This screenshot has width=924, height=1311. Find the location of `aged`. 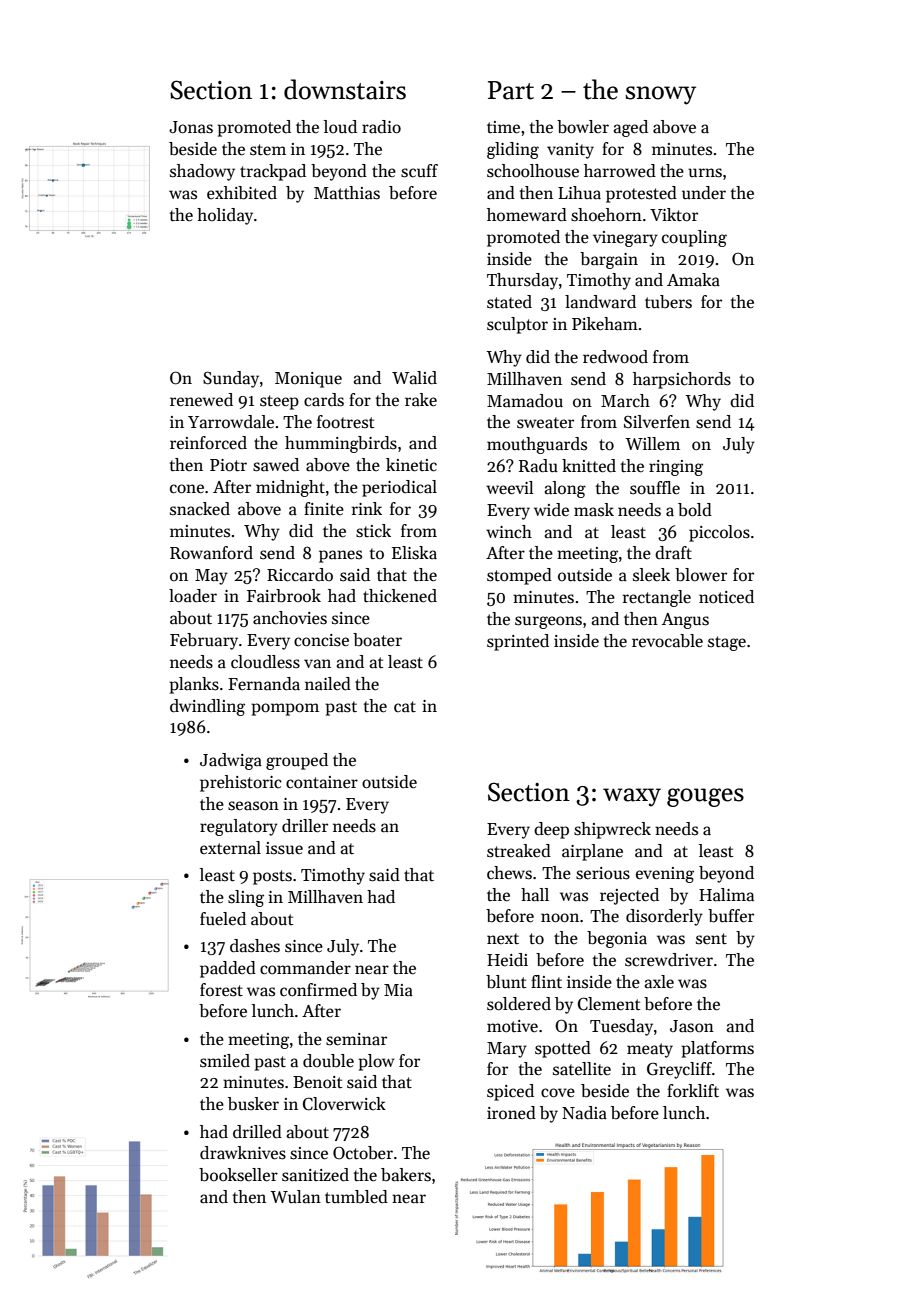

aged is located at coordinates (631, 128).
